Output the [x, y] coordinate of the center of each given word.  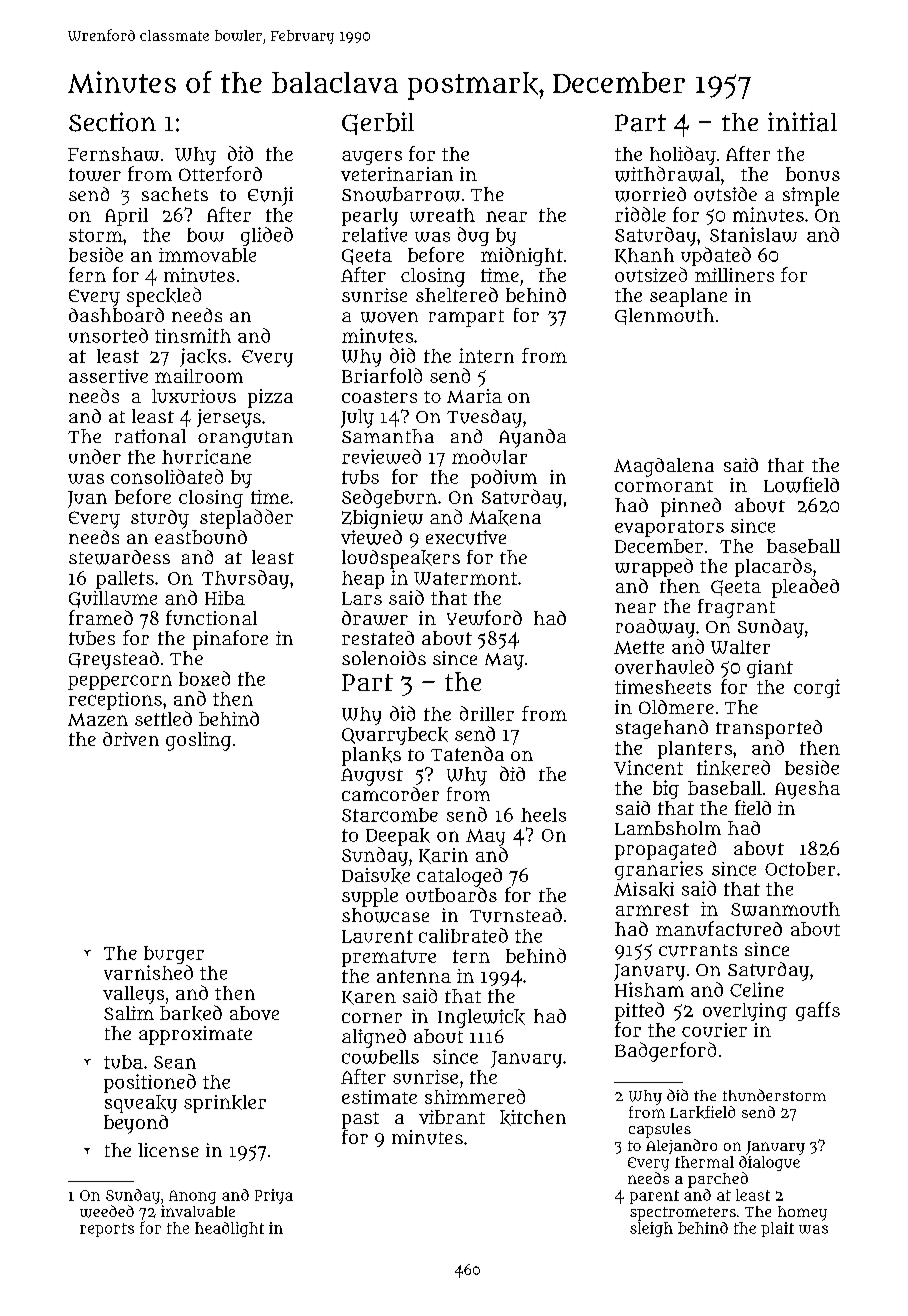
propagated [665, 850]
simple [811, 196]
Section [112, 122]
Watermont [465, 578]
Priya [274, 1196]
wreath [442, 215]
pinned [691, 507]
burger [174, 955]
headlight [229, 1229]
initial [802, 122]
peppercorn [120, 682]
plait [777, 1229]
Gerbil [378, 123]
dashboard [116, 315]
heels [543, 815]
